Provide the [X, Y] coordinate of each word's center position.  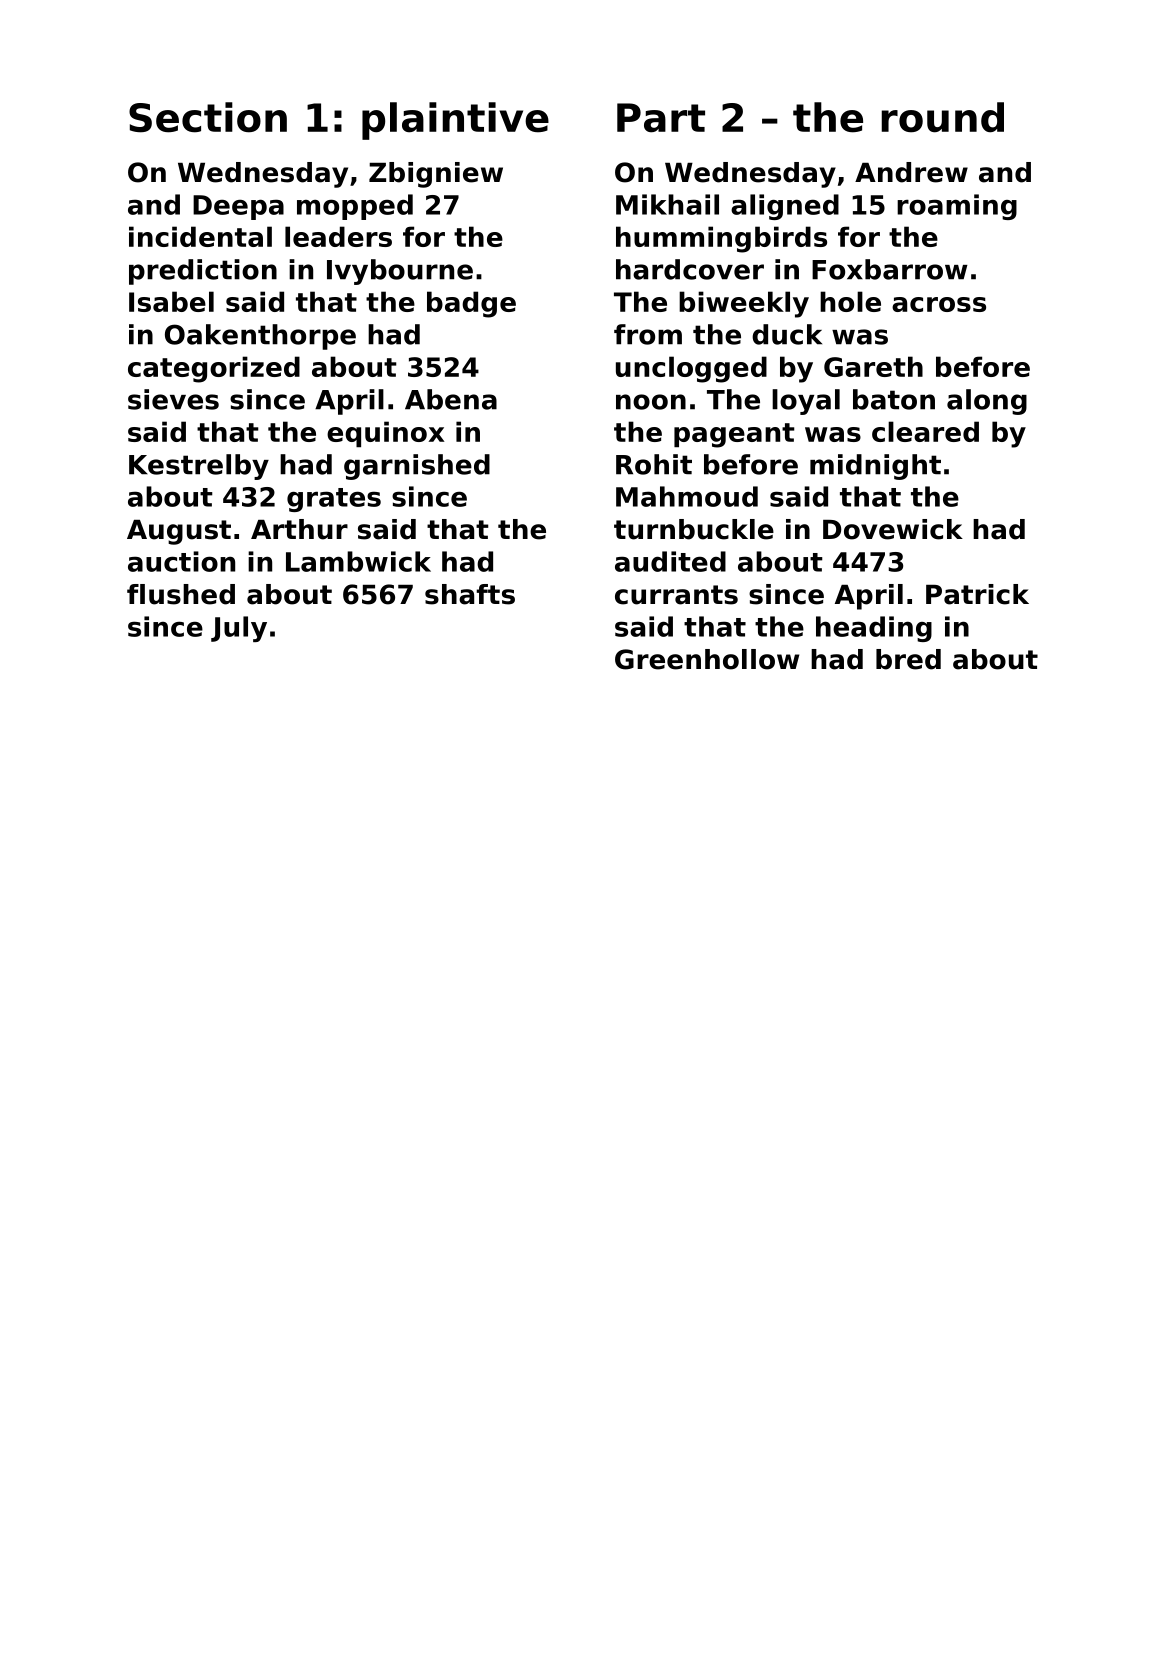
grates [334, 500]
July [239, 629]
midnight [875, 467]
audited [670, 561]
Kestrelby [199, 467]
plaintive [455, 121]
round [942, 117]
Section [208, 117]
